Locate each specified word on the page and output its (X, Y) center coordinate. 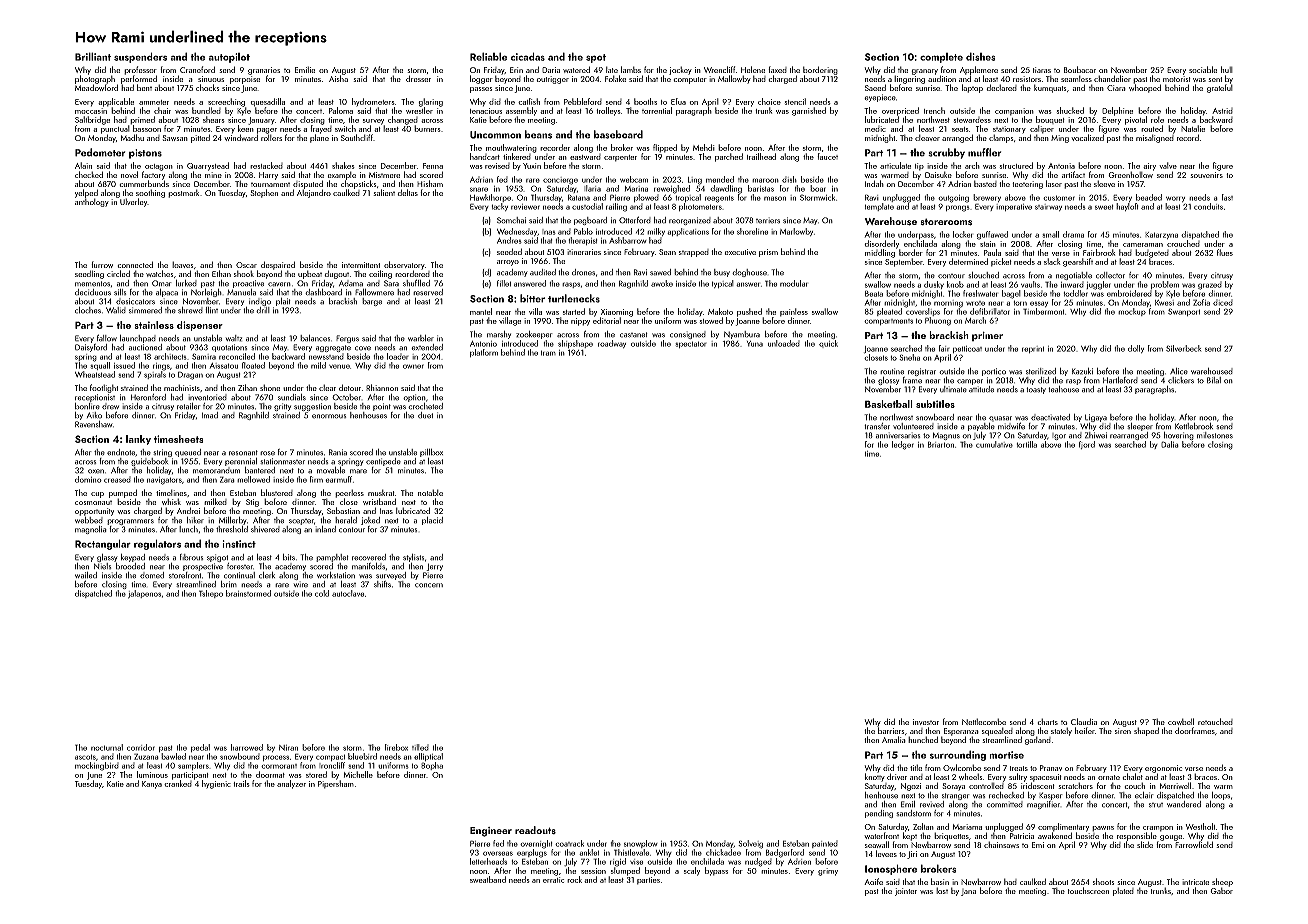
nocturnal (107, 747)
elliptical (428, 757)
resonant (243, 453)
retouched (1215, 721)
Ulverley (134, 202)
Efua (678, 101)
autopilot (229, 58)
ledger (903, 445)
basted (985, 183)
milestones (1215, 435)
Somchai (511, 220)
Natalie (1193, 128)
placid (432, 521)
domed (152, 575)
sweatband (488, 879)
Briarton (941, 444)
